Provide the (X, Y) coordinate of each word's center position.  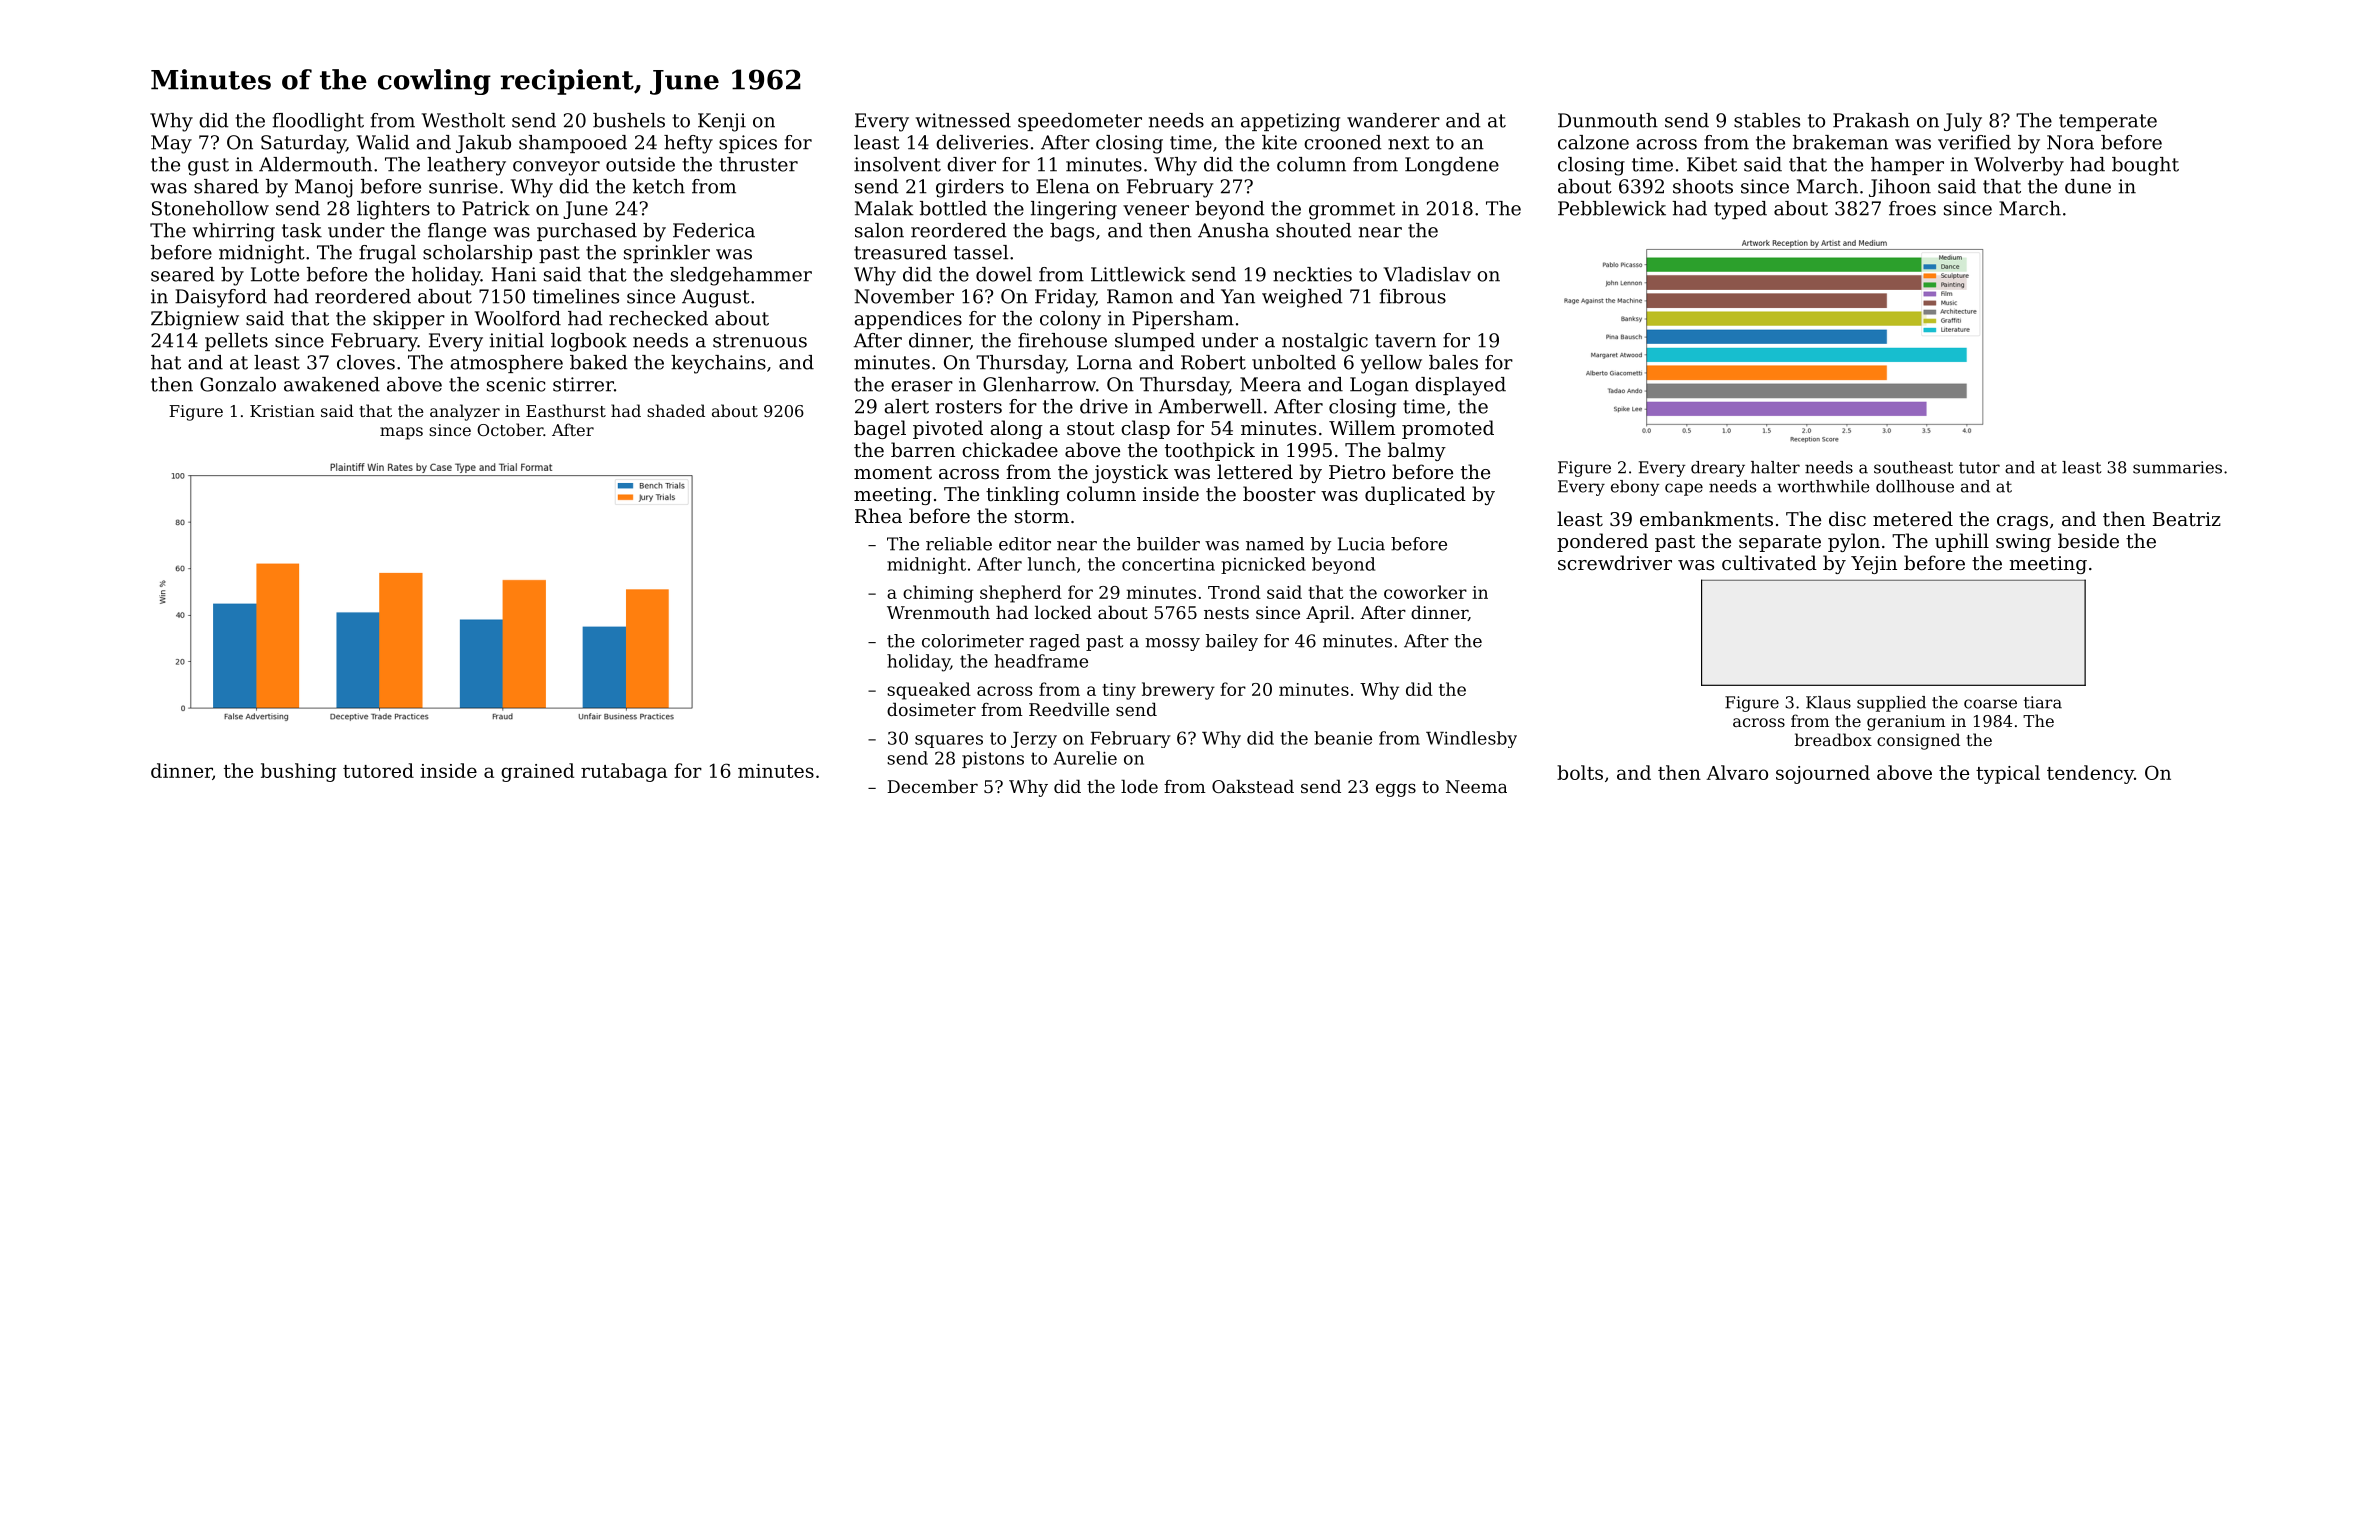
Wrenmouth (938, 612)
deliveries (982, 142)
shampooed (573, 144)
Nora (2070, 142)
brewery (1178, 691)
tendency (2090, 774)
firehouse (1062, 340)
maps (401, 433)
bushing (299, 772)
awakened (332, 384)
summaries (2177, 467)
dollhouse (1915, 486)
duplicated (1415, 495)
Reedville (1069, 709)
